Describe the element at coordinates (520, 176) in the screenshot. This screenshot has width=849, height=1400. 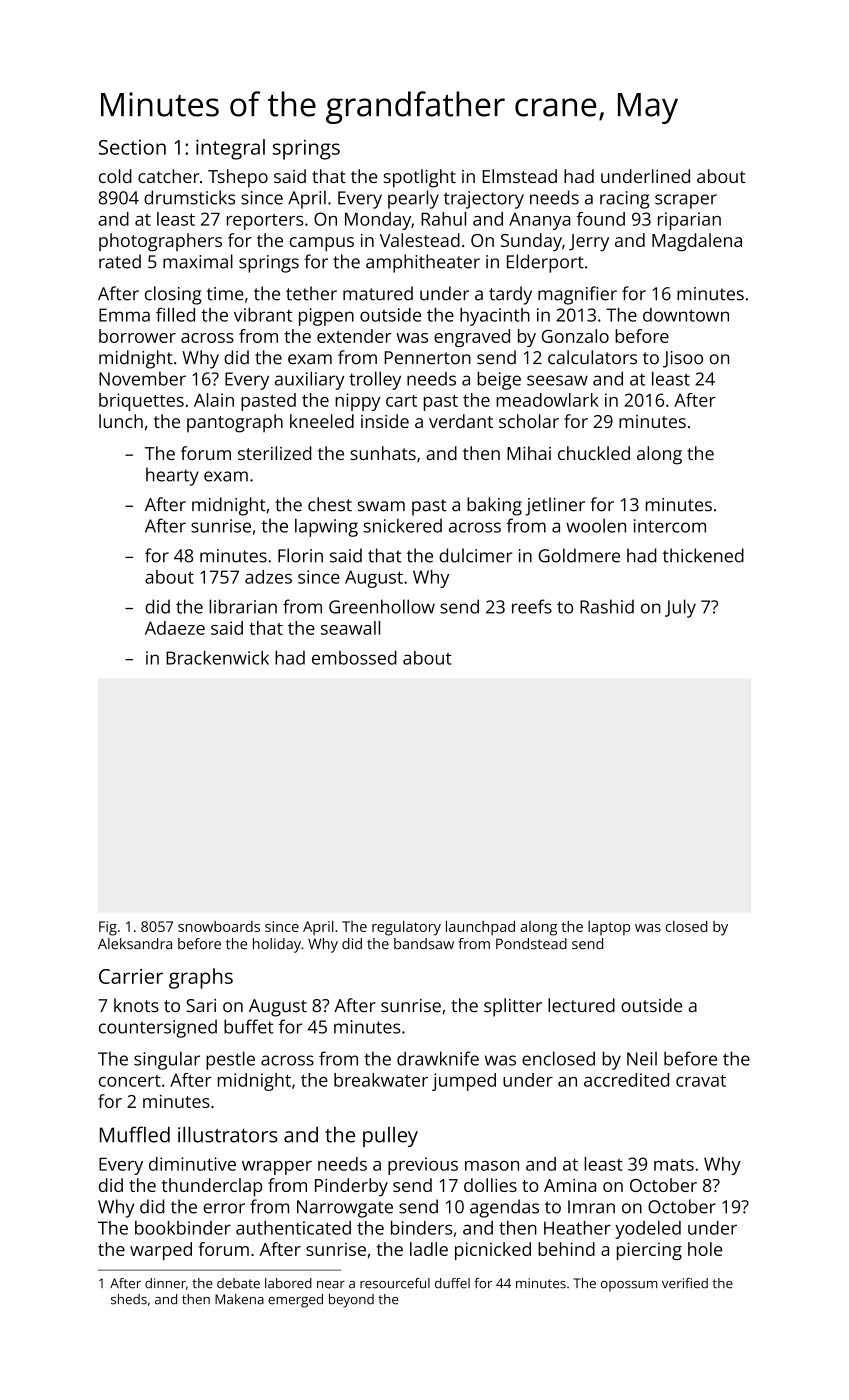
I see `Elmstead` at that location.
